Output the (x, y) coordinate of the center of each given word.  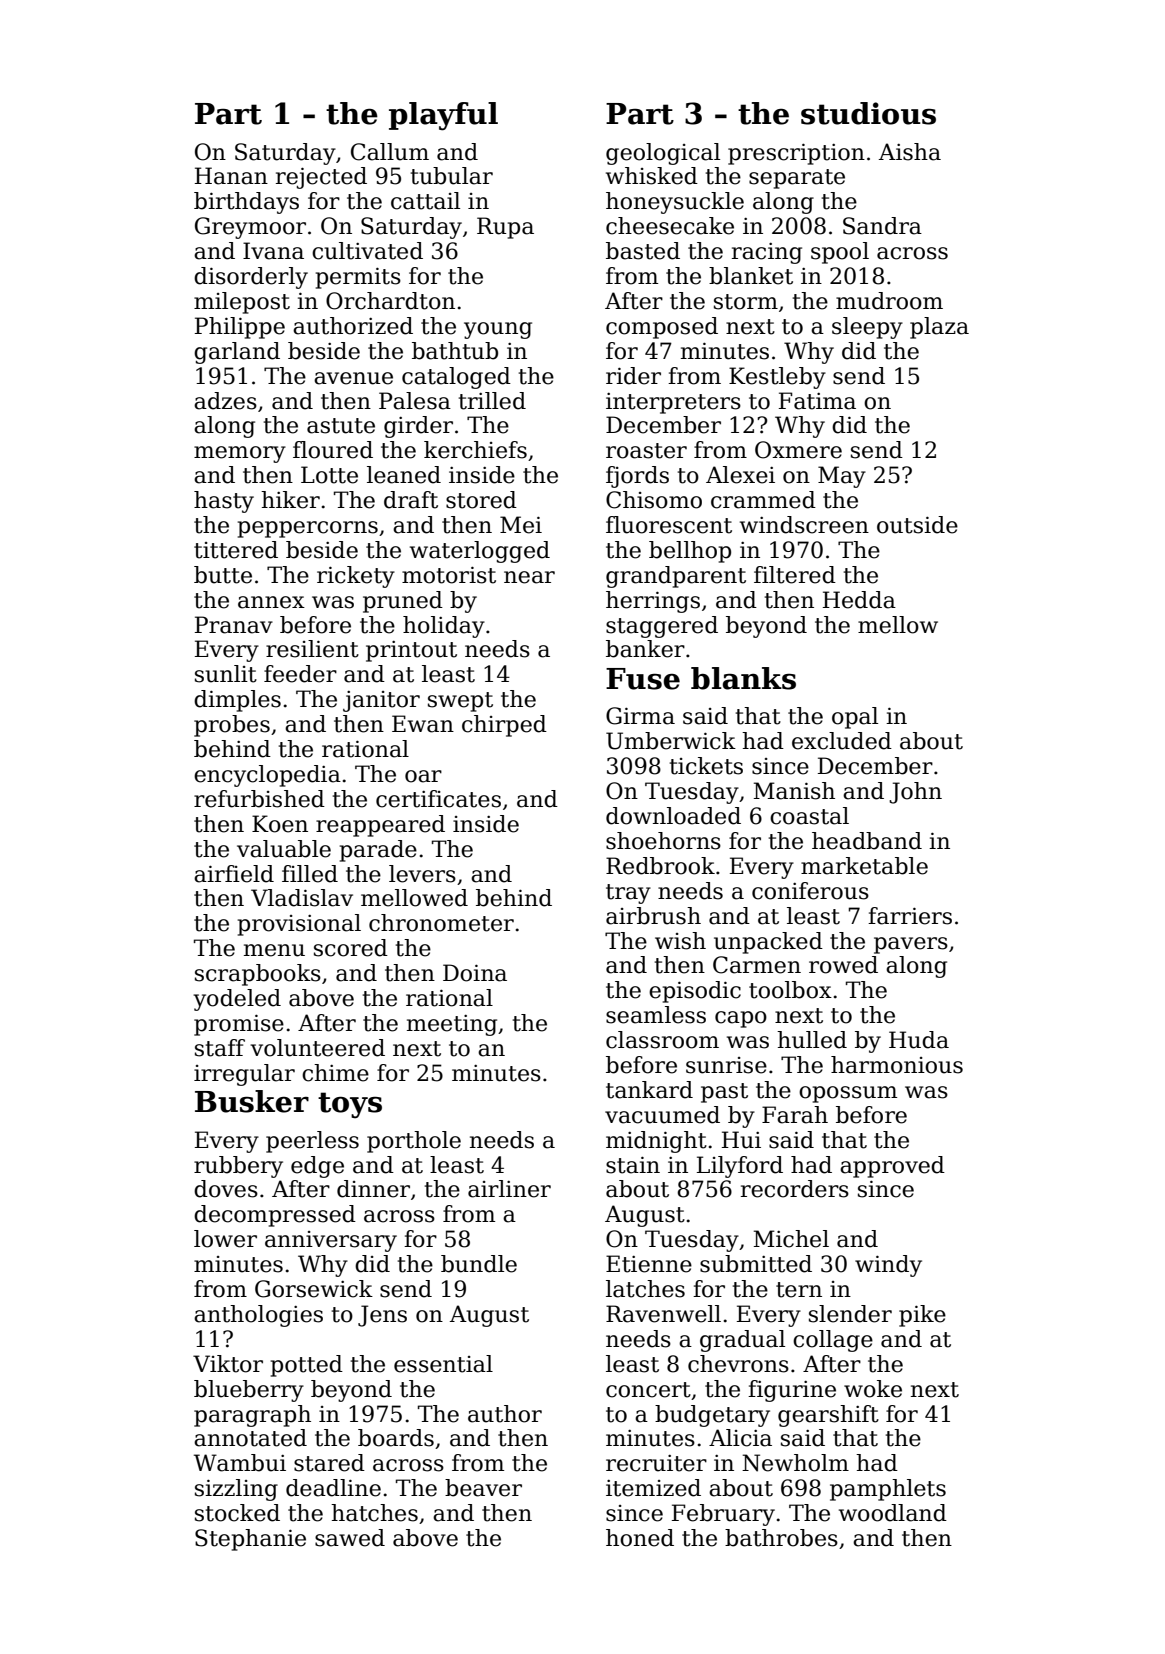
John (915, 793)
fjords (637, 477)
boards (396, 1438)
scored (351, 948)
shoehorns (663, 841)
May (842, 477)
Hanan (231, 176)
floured (333, 450)
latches (645, 1289)
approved (892, 1167)
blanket (751, 276)
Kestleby (777, 378)
